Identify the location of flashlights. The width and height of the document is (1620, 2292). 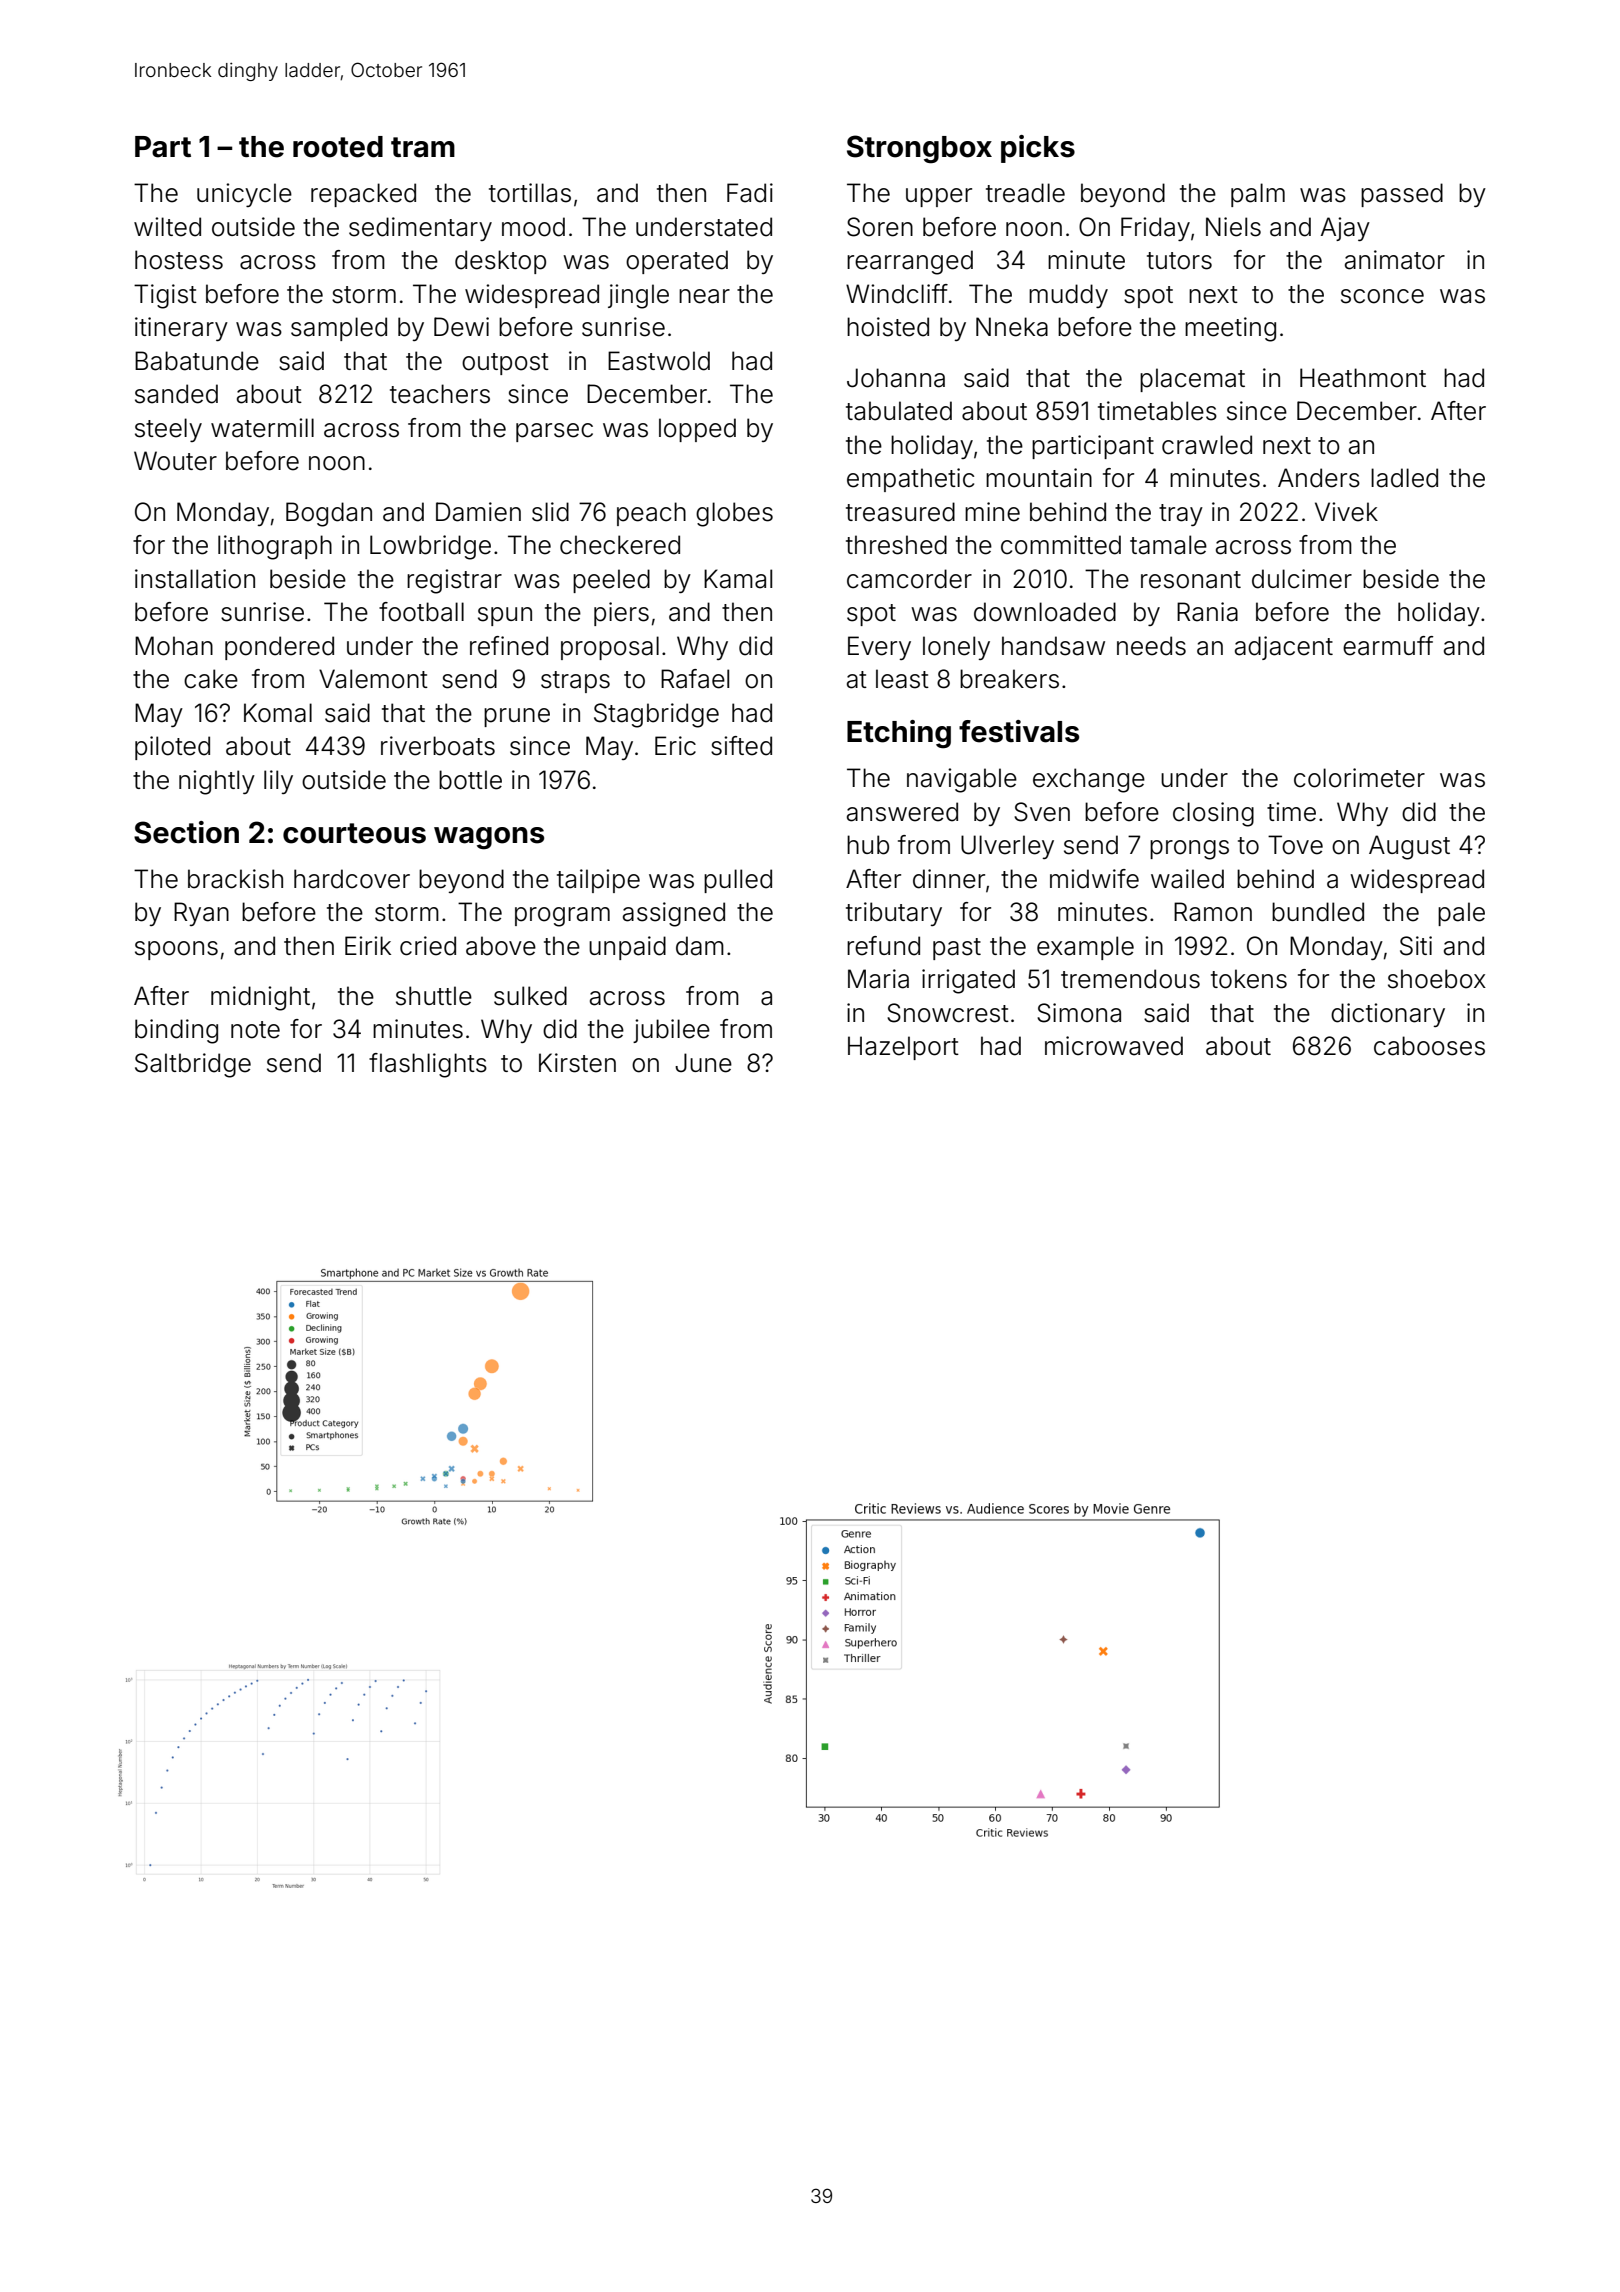
(428, 1065).
